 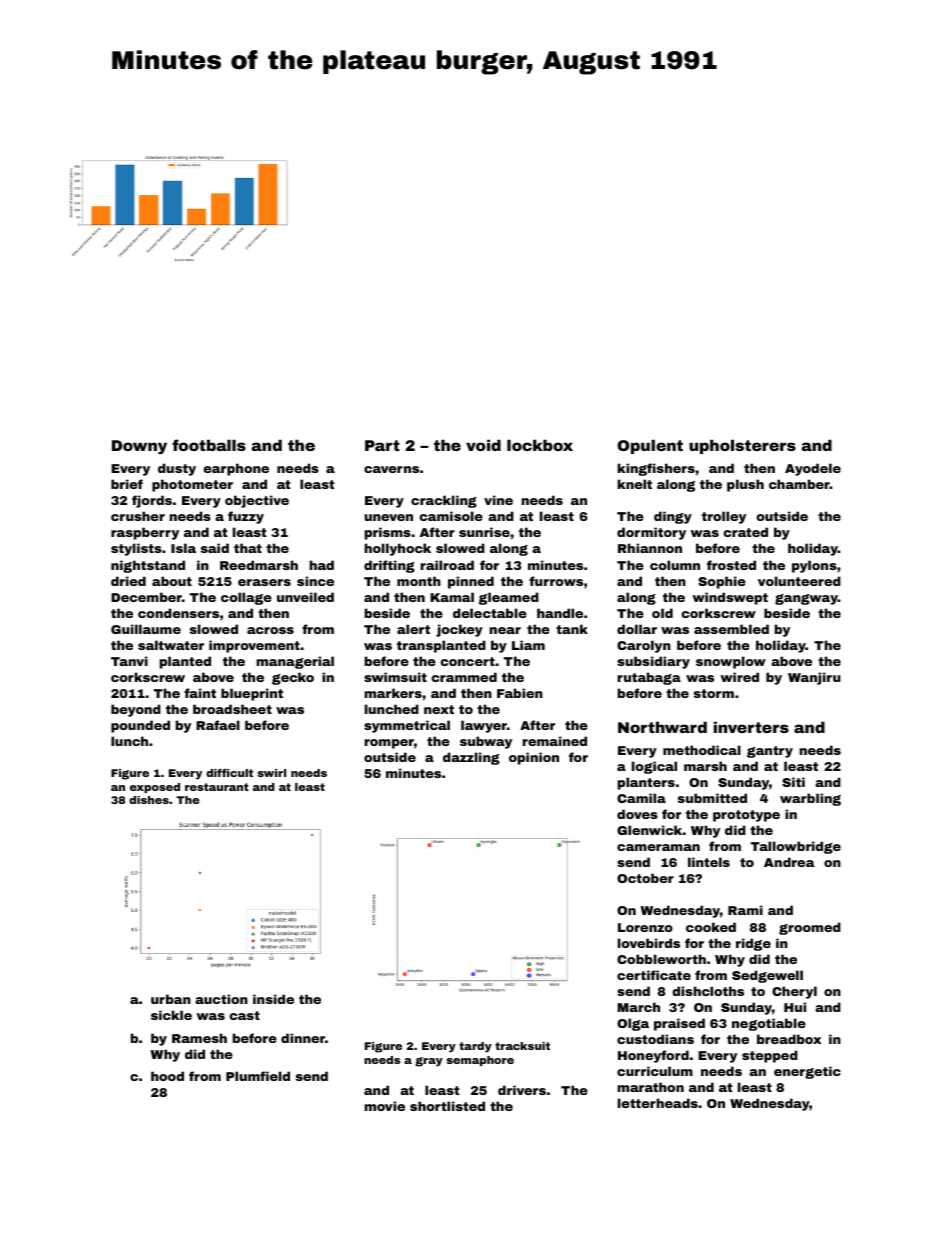 What do you see at coordinates (645, 927) in the page?
I see `Lorenzo` at bounding box center [645, 927].
